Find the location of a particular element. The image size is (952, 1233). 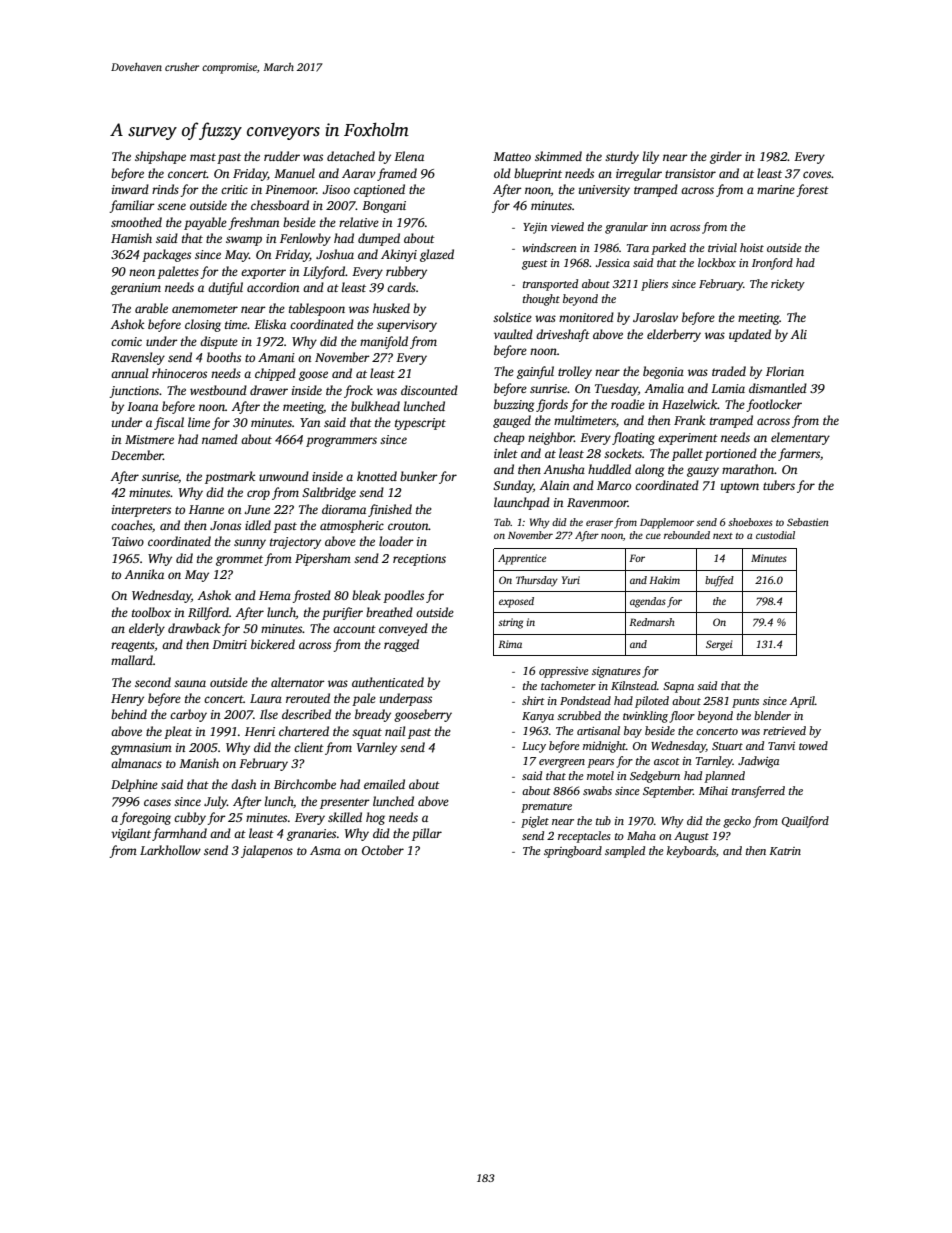

ragged is located at coordinates (401, 645).
